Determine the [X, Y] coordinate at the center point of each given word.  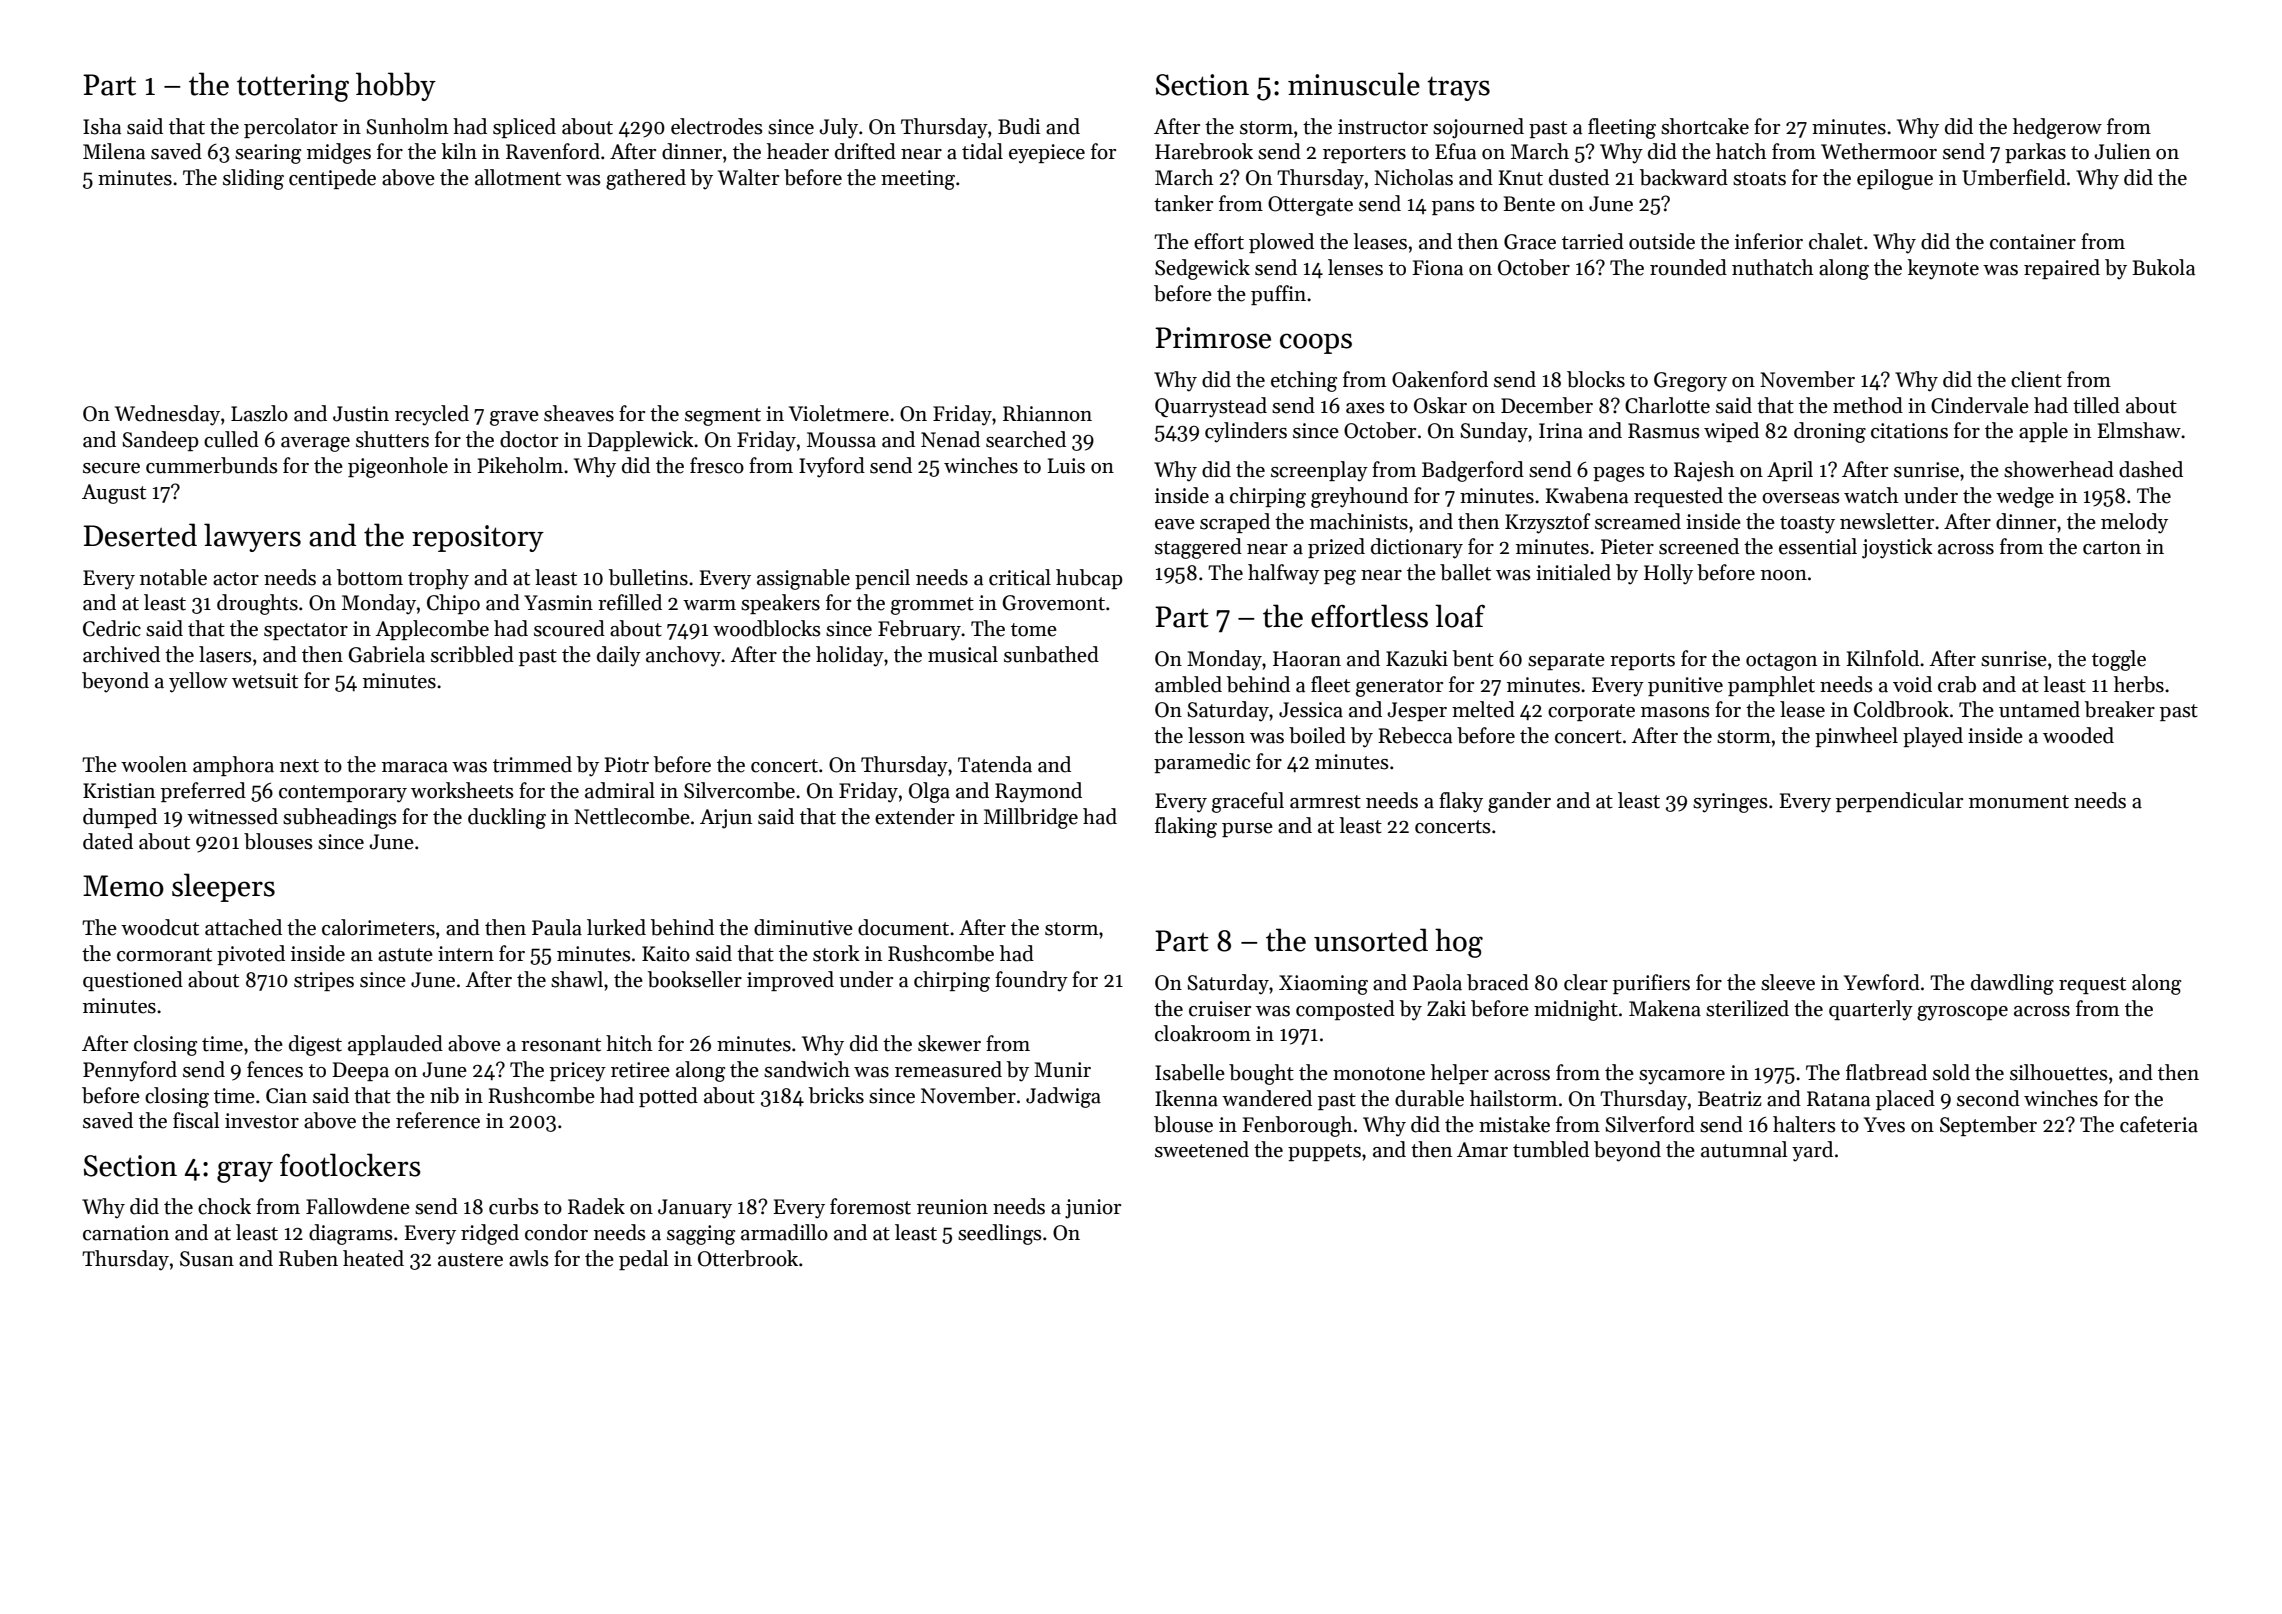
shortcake [1705, 126]
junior [1093, 1209]
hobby [396, 86]
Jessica [1311, 710]
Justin [361, 414]
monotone [1379, 1074]
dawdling [2012, 984]
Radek [596, 1206]
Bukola [2163, 267]
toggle [2119, 660]
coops [1316, 343]
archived [121, 654]
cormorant [164, 955]
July [838, 128]
